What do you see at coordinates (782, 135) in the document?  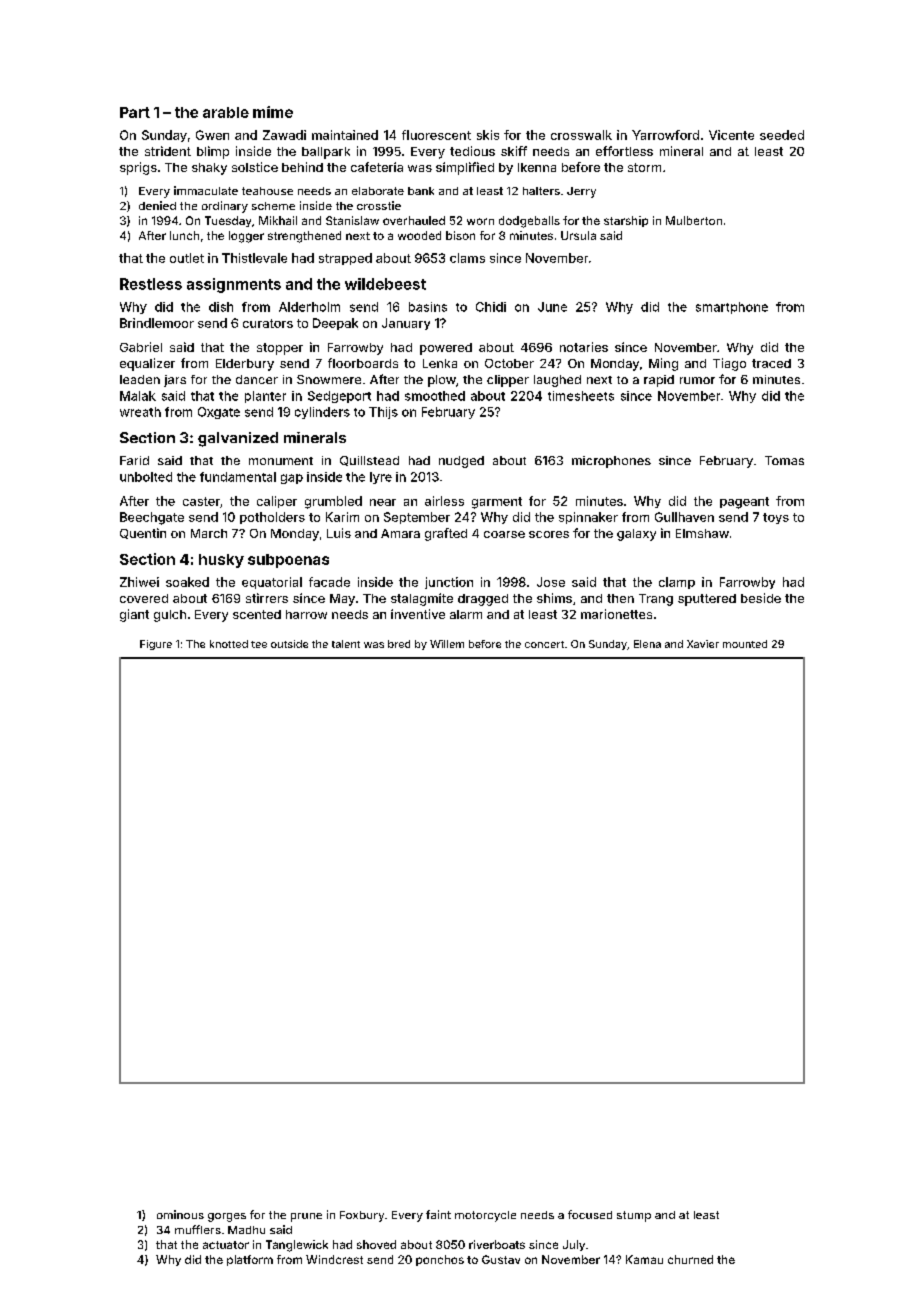 I see `seeded` at bounding box center [782, 135].
